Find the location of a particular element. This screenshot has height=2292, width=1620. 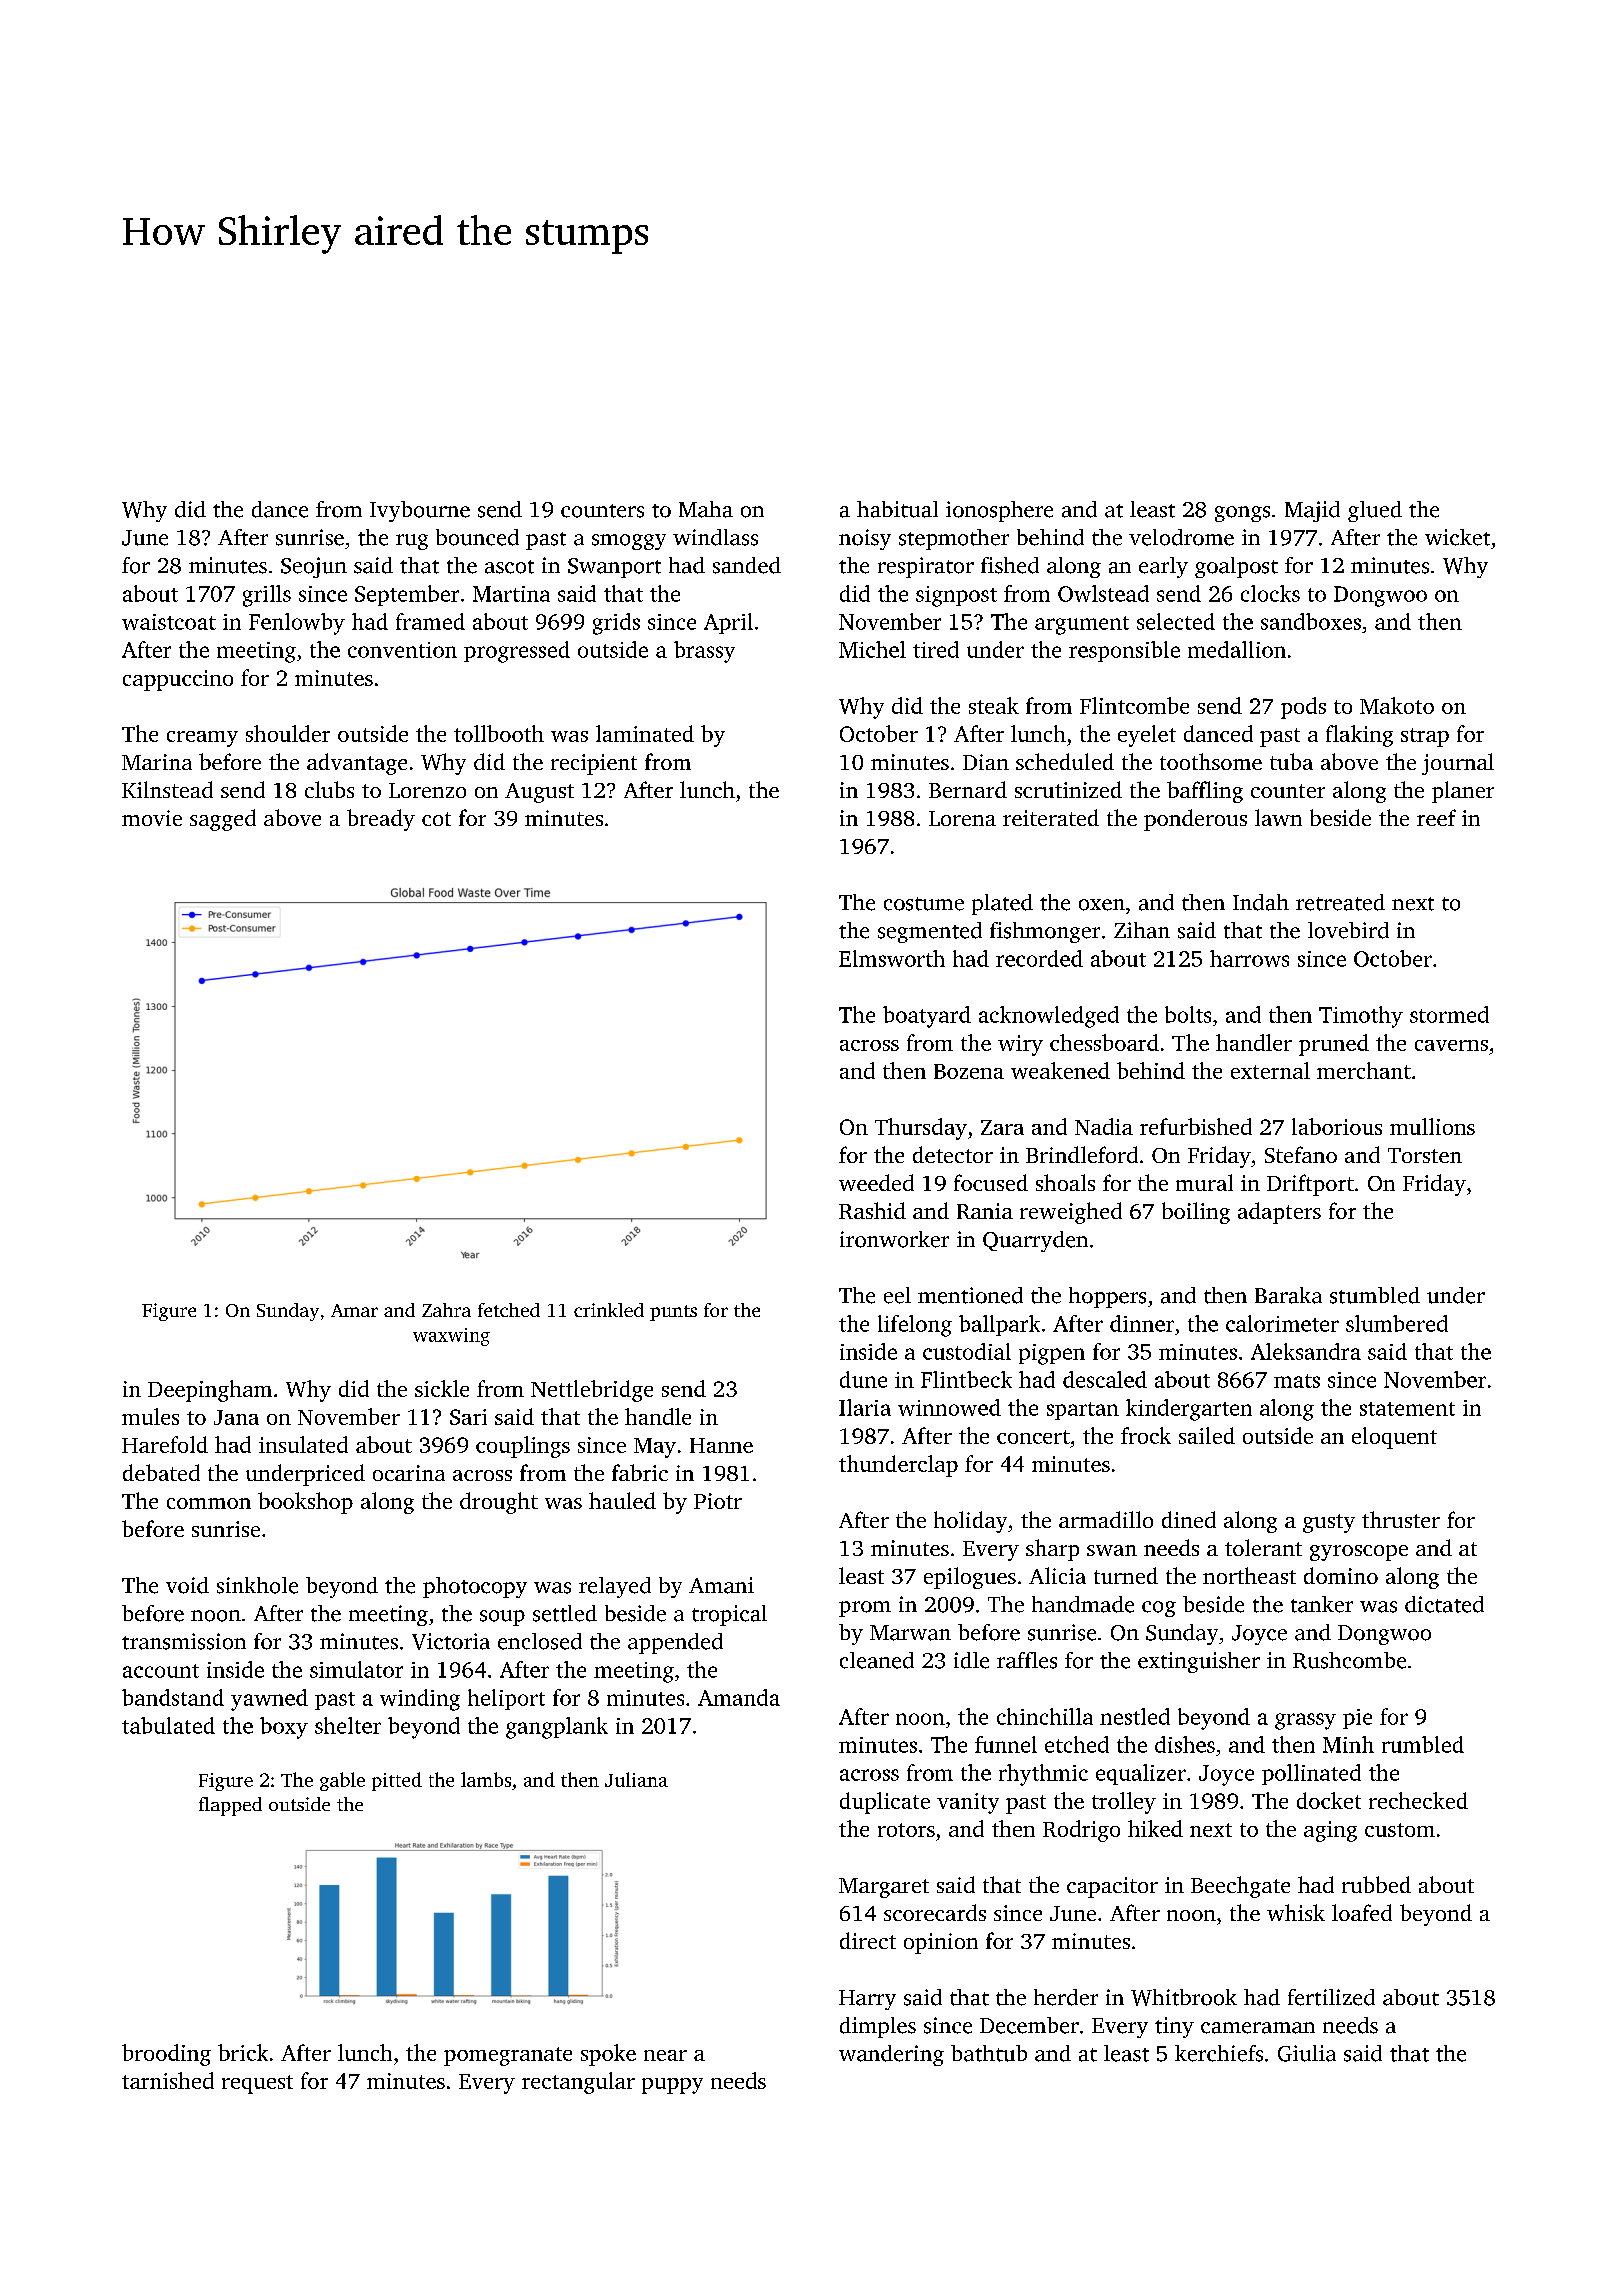

ionosphere is located at coordinates (999, 511).
